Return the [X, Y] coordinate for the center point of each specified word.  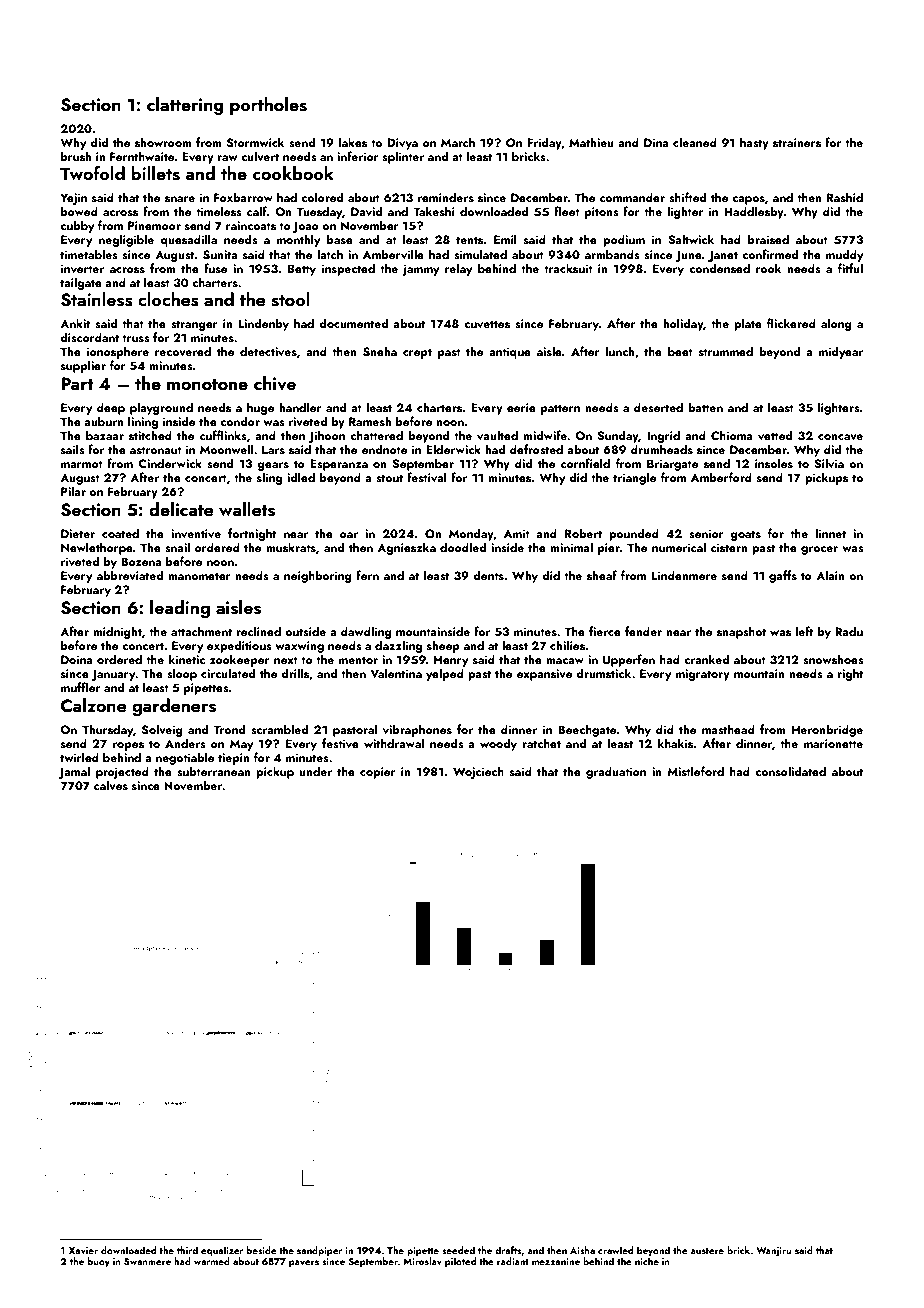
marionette [833, 743]
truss [136, 338]
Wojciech [478, 772]
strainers [797, 142]
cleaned [695, 142]
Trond [229, 729]
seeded [458, 1250]
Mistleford [695, 771]
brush [76, 156]
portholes [268, 106]
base [340, 239]
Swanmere [147, 1261]
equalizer [222, 1251]
